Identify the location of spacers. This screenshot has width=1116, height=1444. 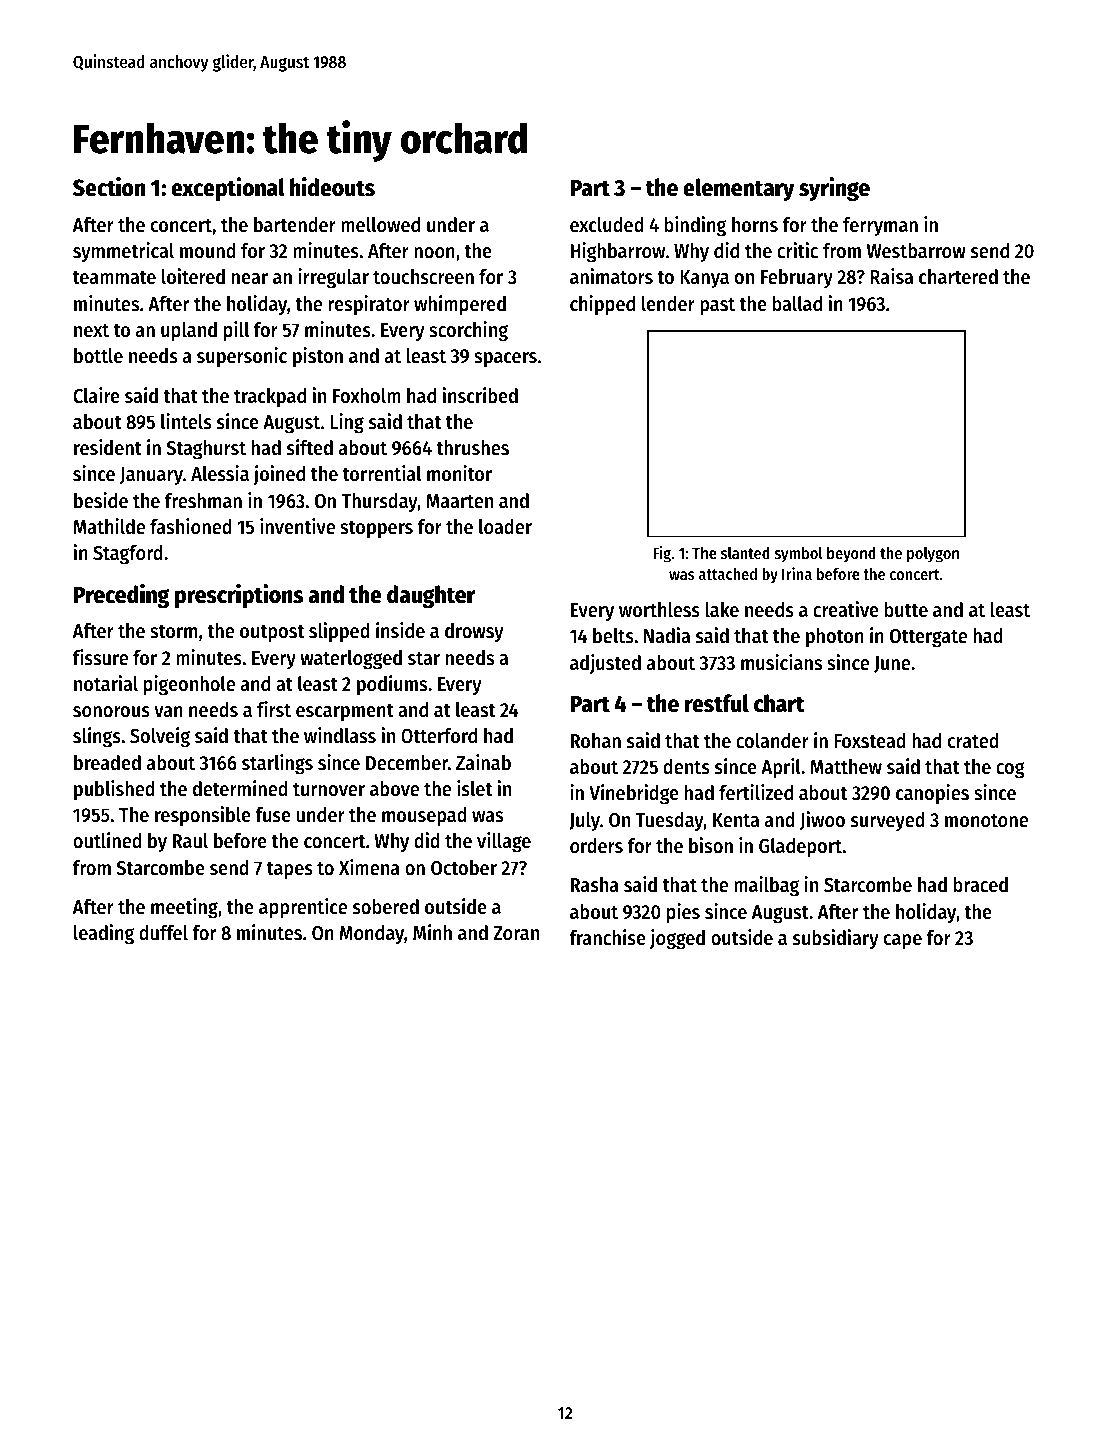
(505, 360).
